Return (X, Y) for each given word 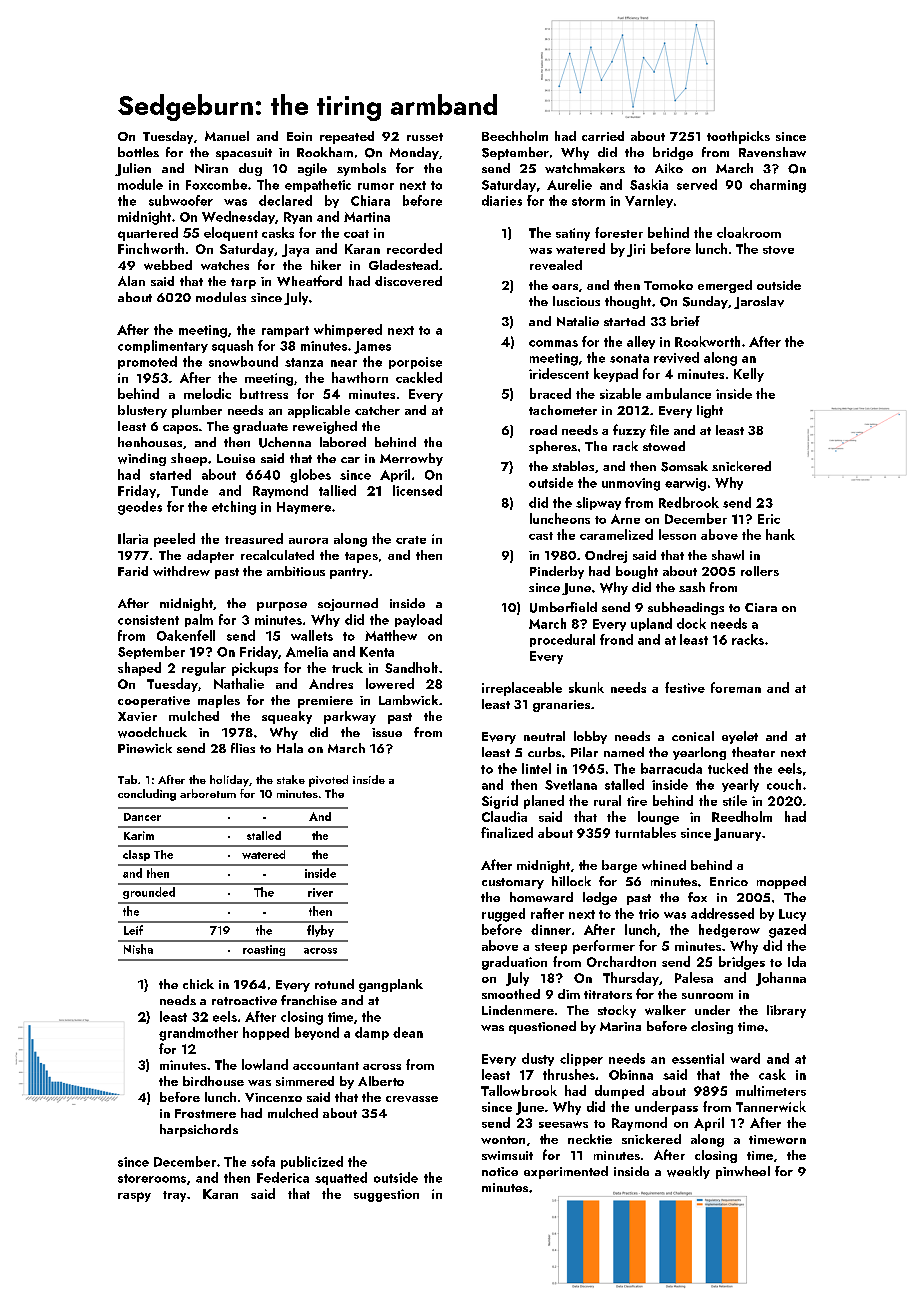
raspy (134, 1197)
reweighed (325, 427)
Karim (139, 835)
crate (411, 540)
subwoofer (181, 200)
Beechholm (515, 136)
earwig (685, 484)
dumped (619, 1092)
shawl (728, 555)
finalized (507, 832)
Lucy (792, 915)
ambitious (296, 571)
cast (541, 536)
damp (372, 1033)
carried (603, 136)
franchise (309, 1000)
